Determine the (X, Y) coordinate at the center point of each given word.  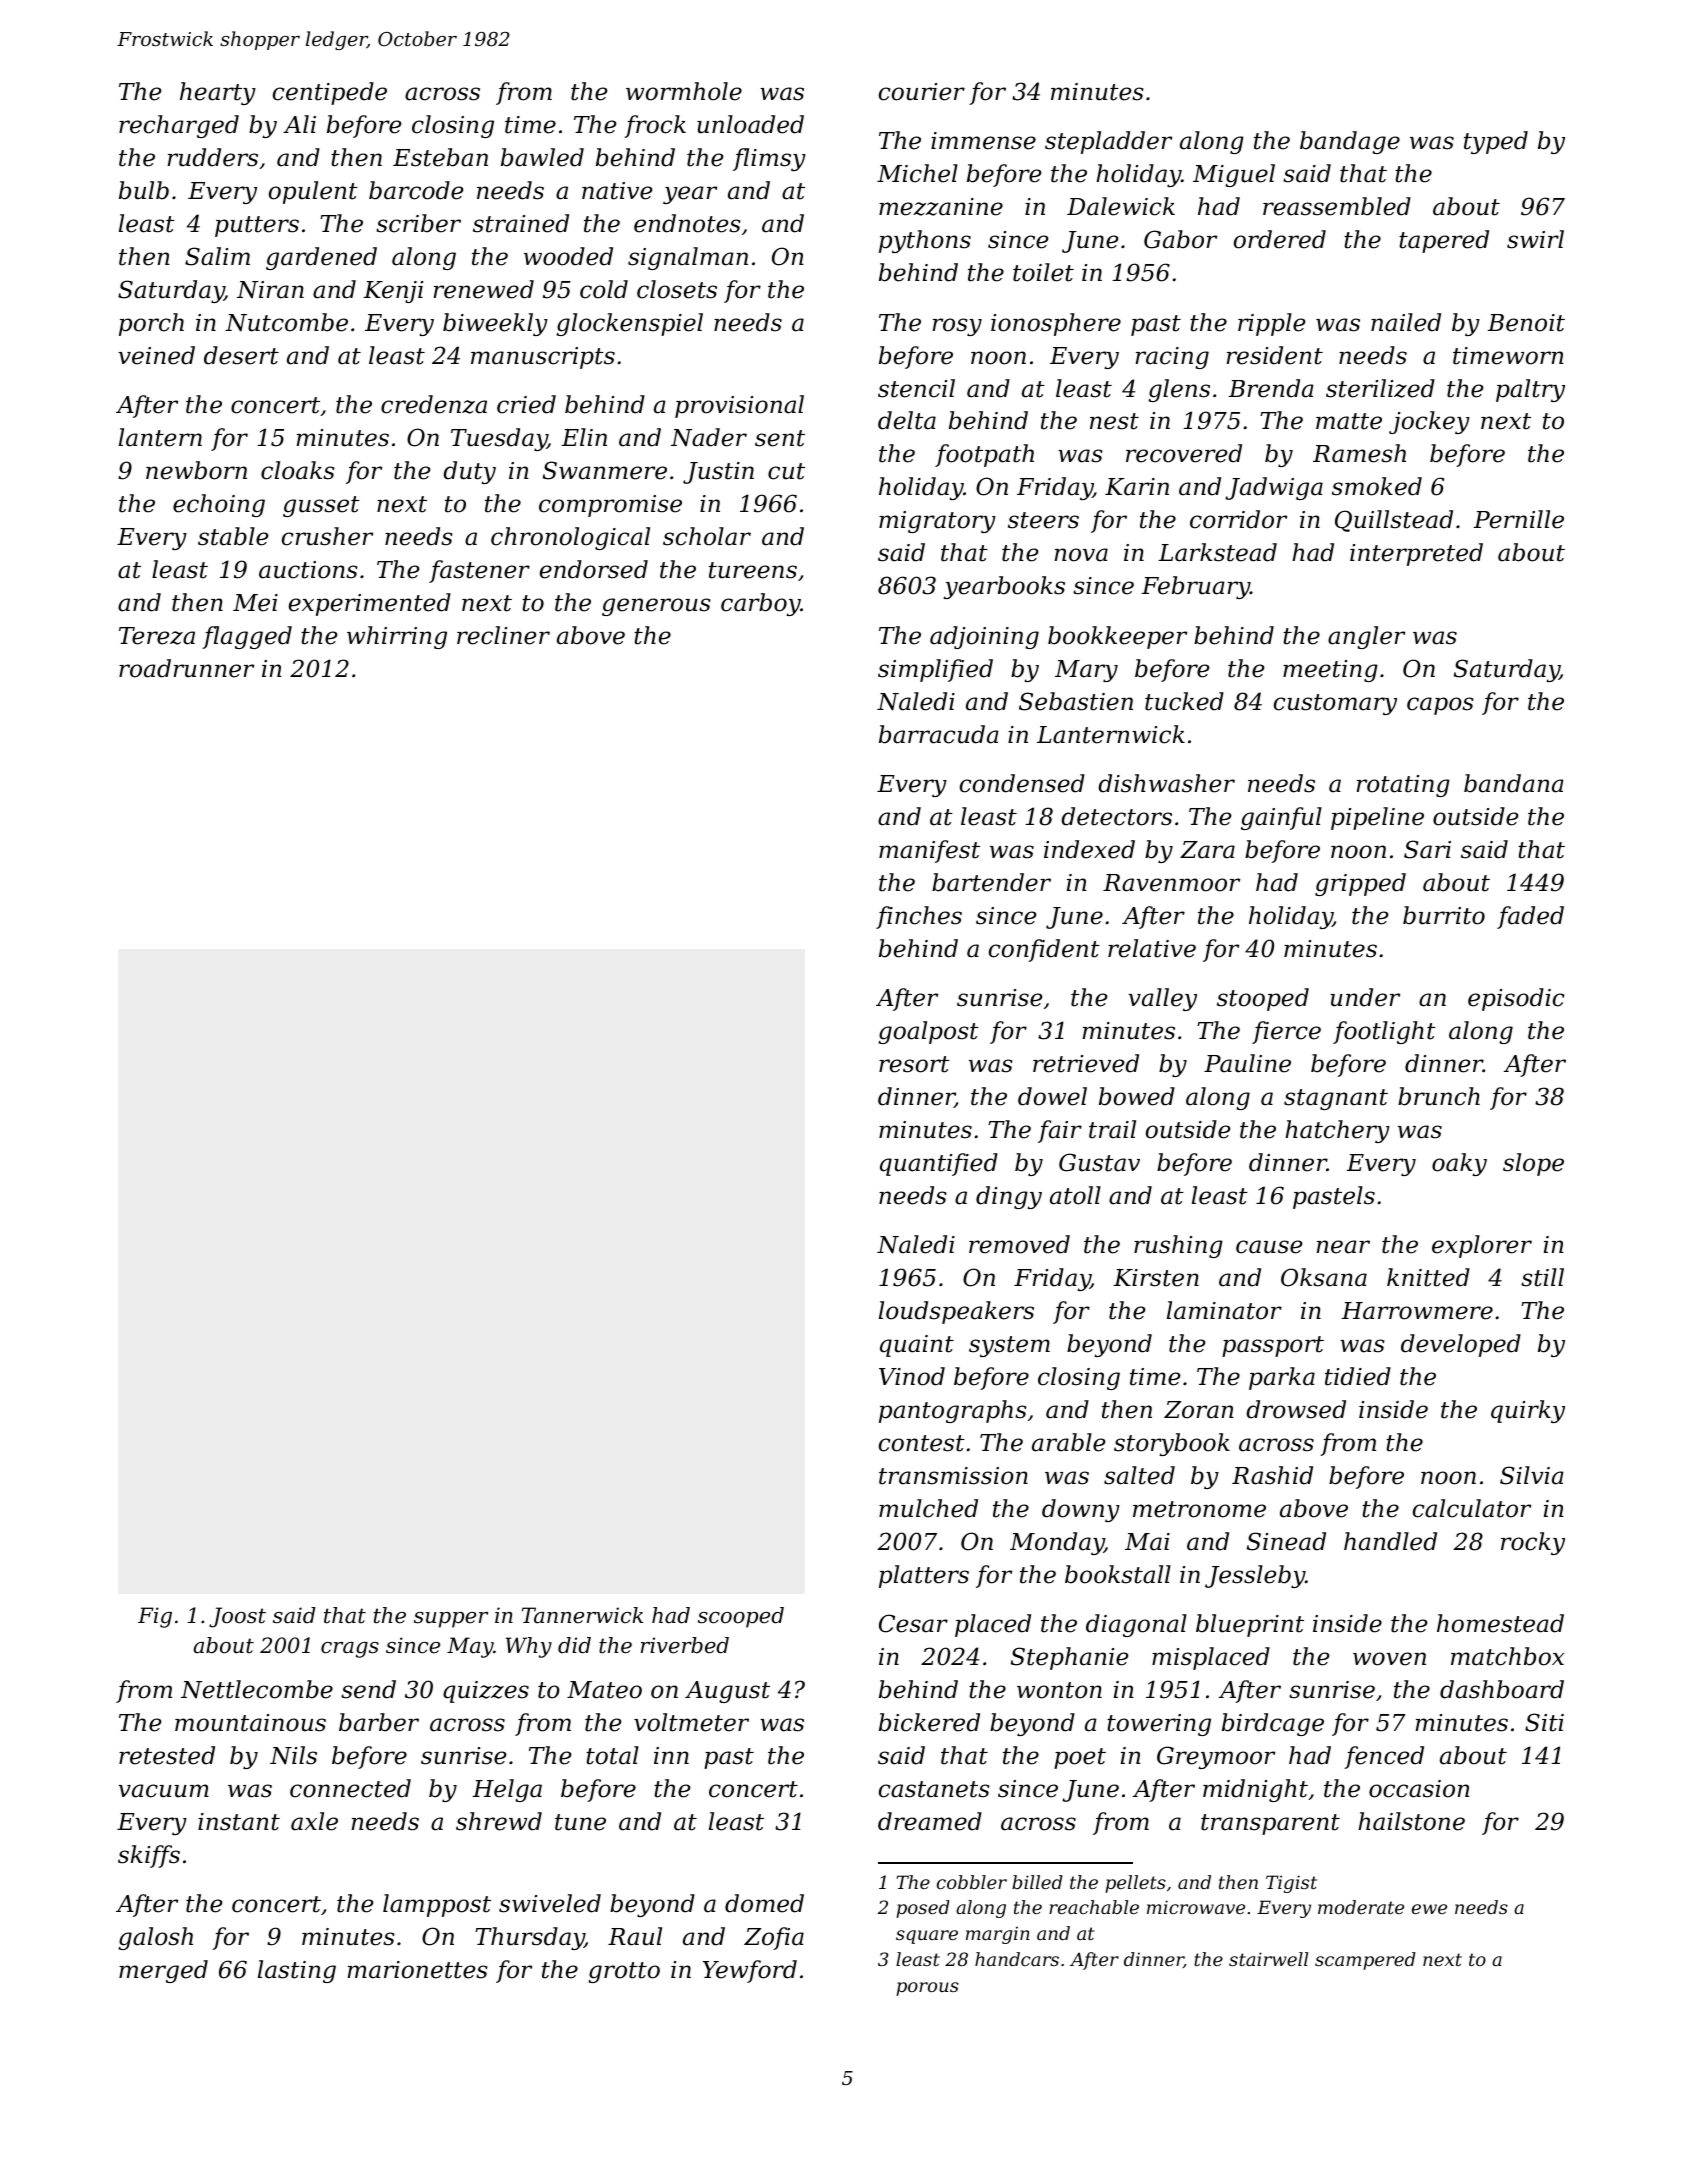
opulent (313, 192)
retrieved (1086, 1063)
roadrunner (186, 668)
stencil (916, 388)
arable (1069, 1442)
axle (314, 1821)
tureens (753, 570)
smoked (1377, 486)
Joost (237, 1617)
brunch (1439, 1096)
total (612, 1755)
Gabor (1180, 239)
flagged (247, 637)
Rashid (1272, 1475)
